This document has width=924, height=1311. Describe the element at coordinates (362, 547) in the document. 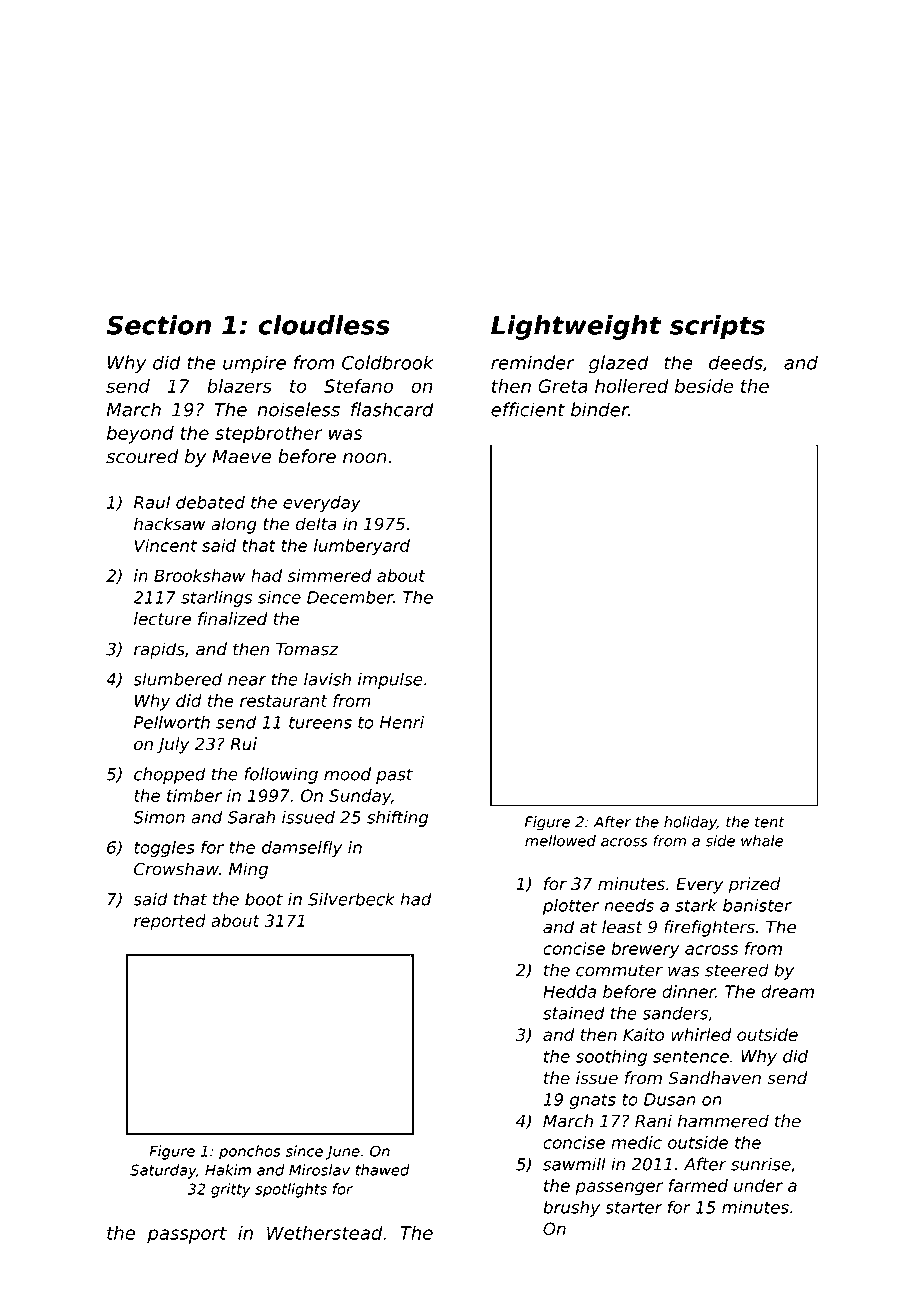

I see `lumberyard` at that location.
